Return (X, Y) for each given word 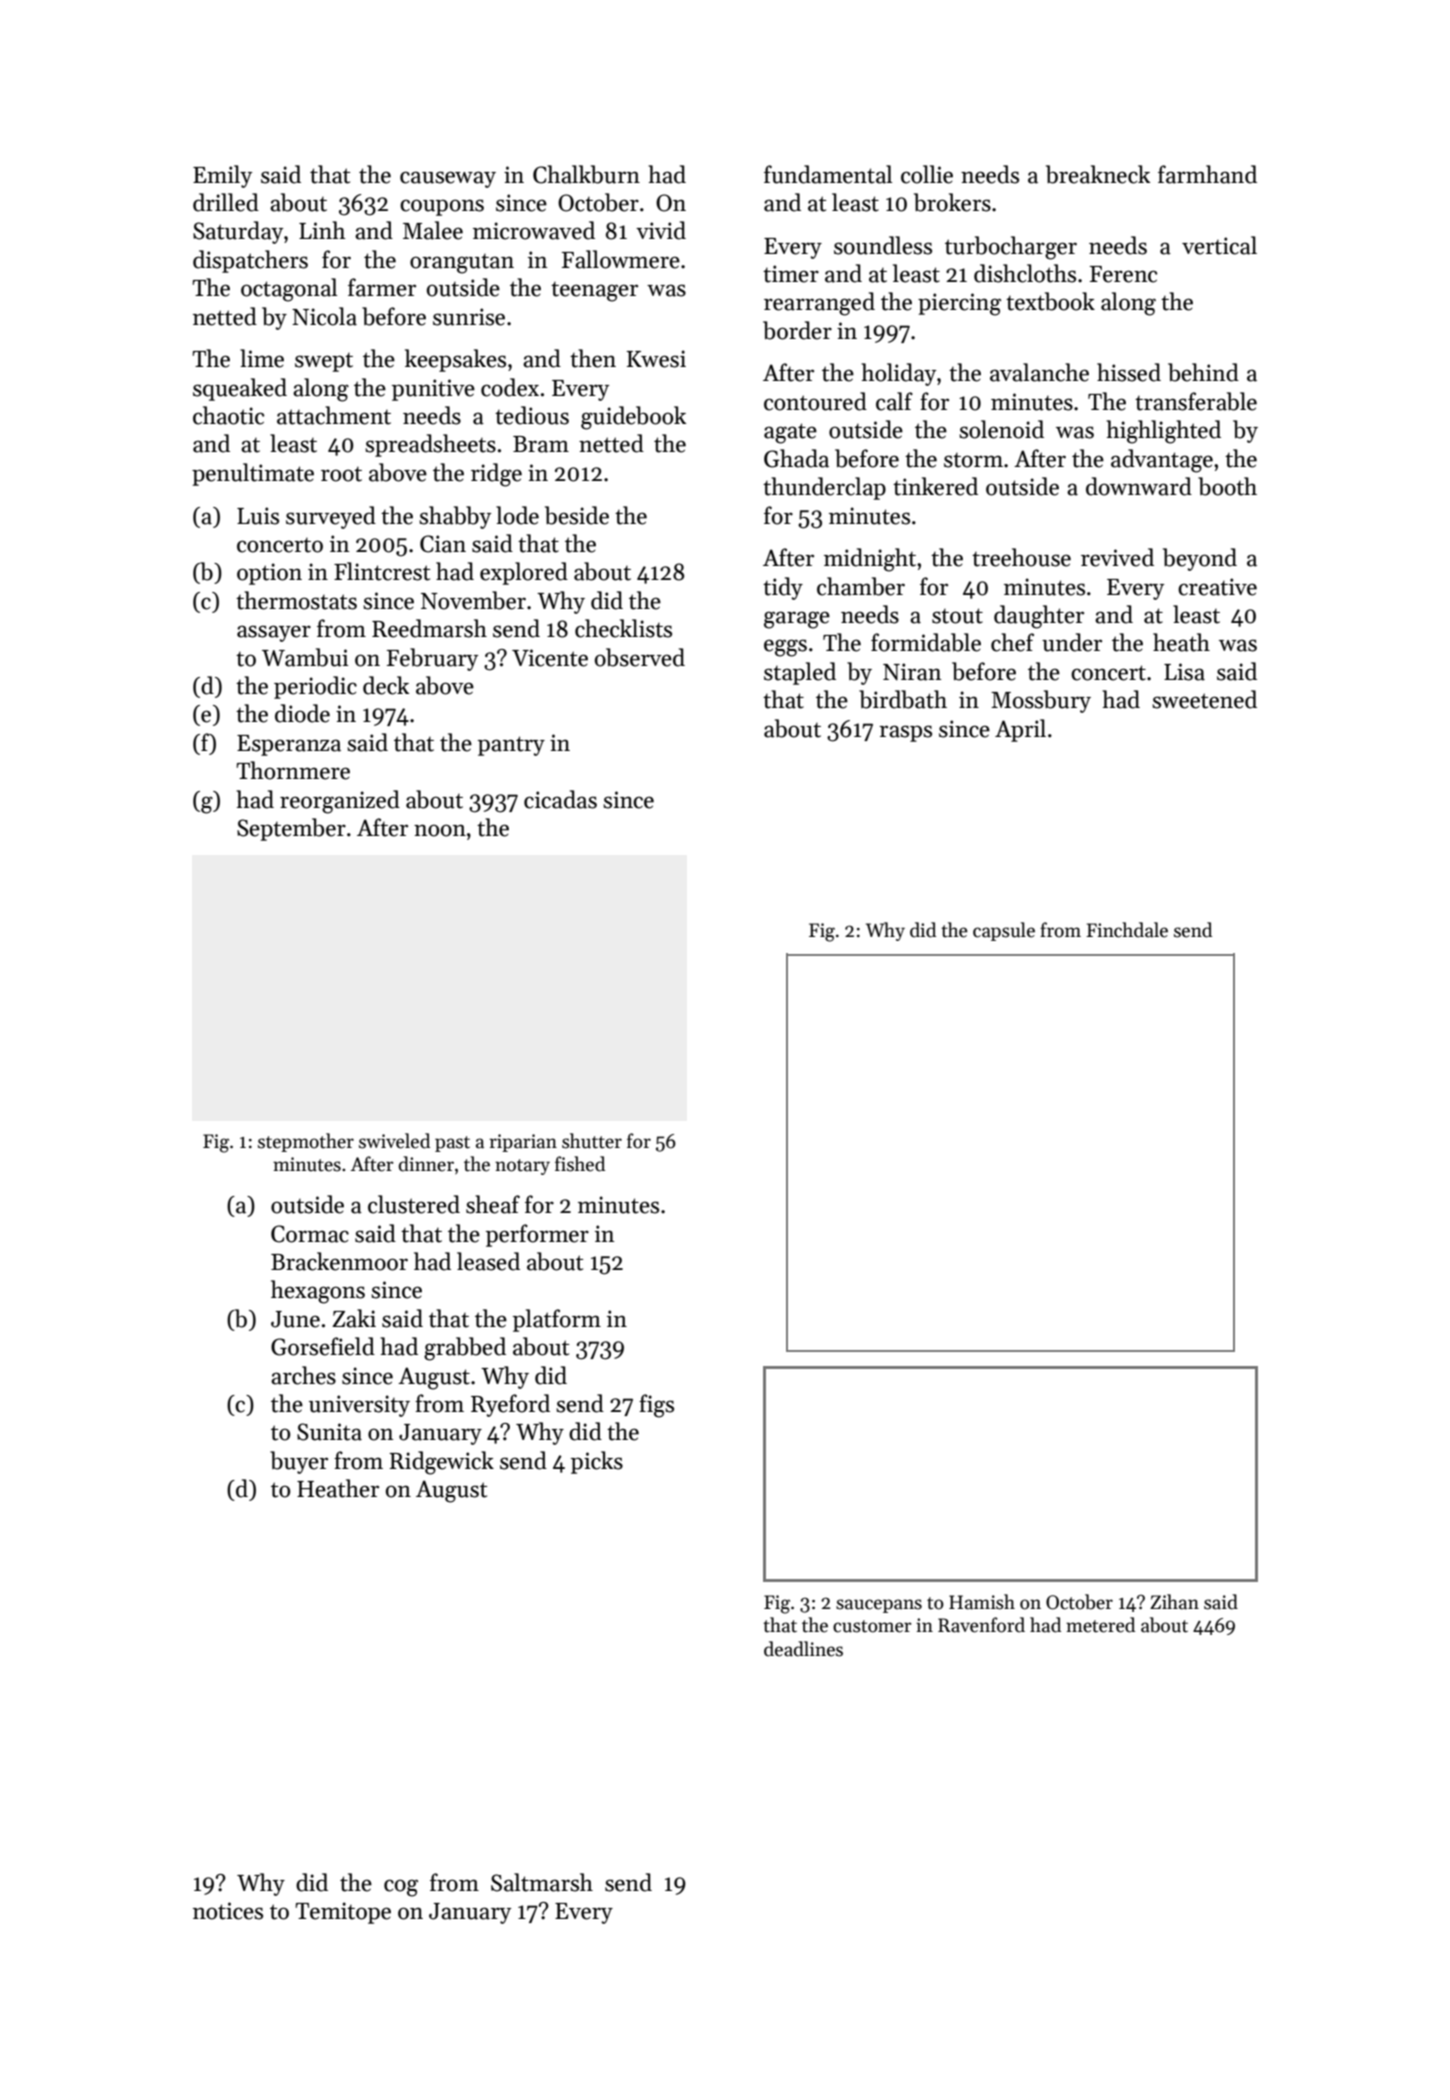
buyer (299, 1462)
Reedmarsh (429, 628)
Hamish (982, 1602)
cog (401, 1888)
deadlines (803, 1649)
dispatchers (250, 261)
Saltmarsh (542, 1882)
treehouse (1021, 557)
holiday (898, 374)
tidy (783, 588)
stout (957, 616)
